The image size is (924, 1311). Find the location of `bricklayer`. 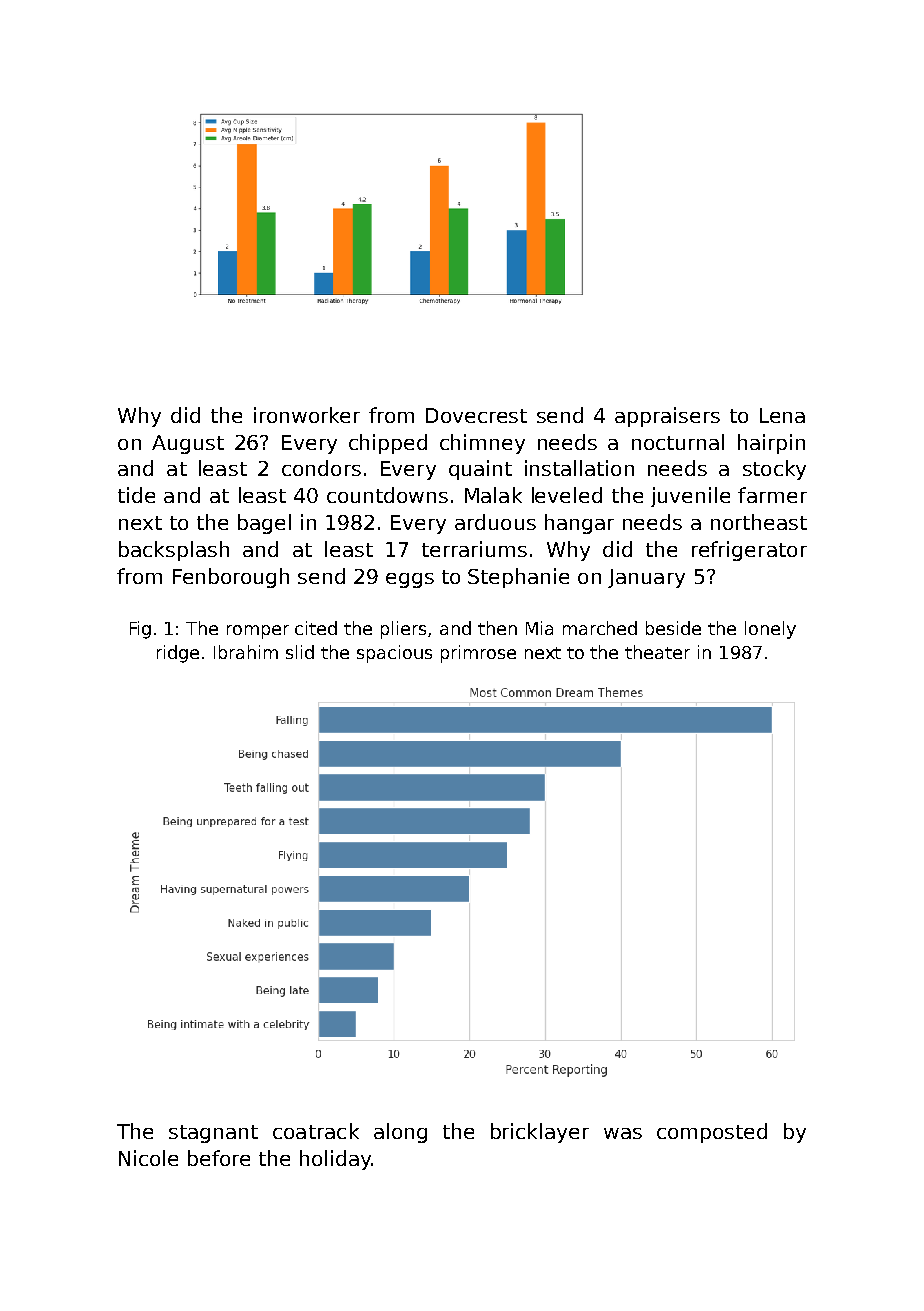

bricklayer is located at coordinates (540, 1133).
